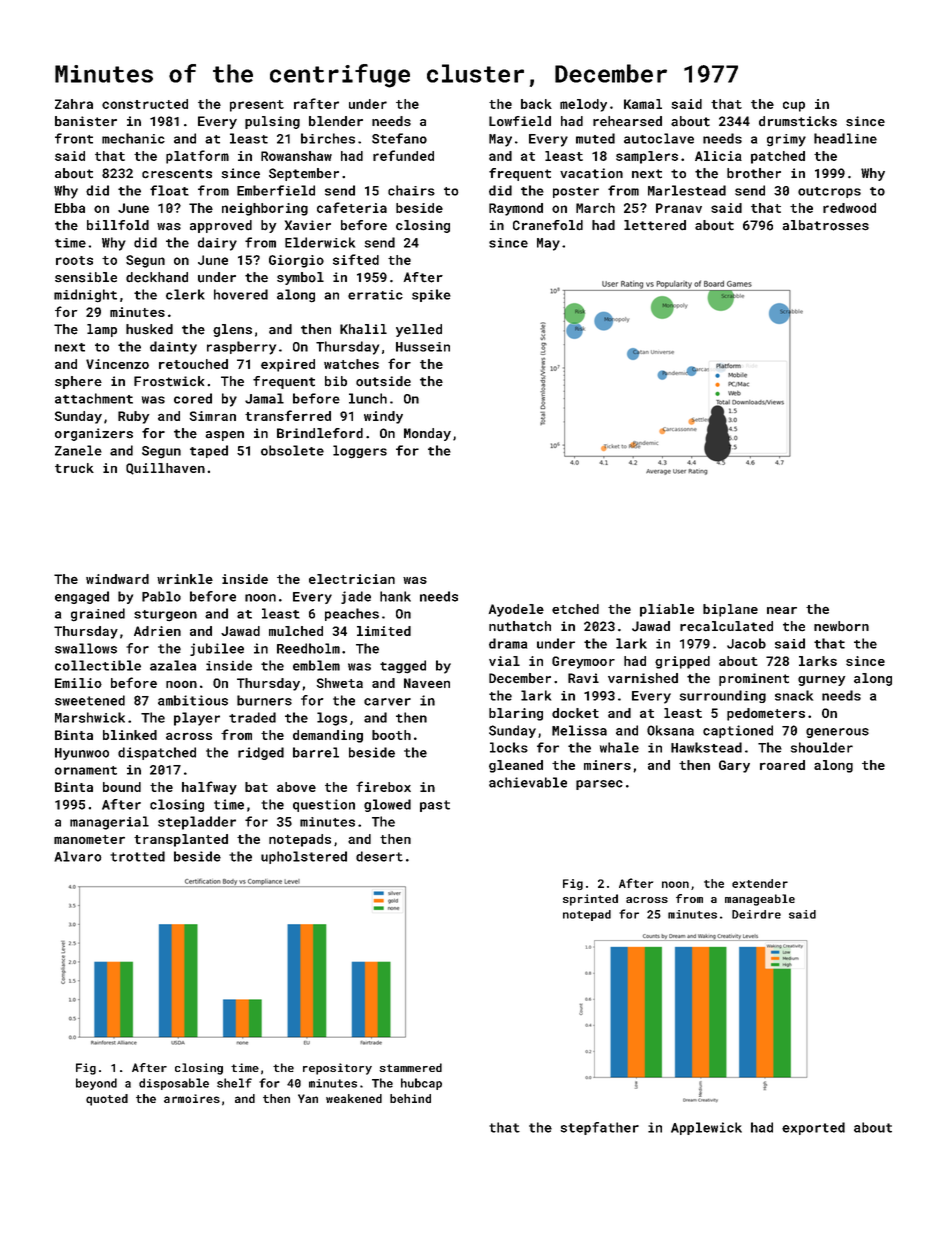 This screenshot has height=1233, width=952. I want to click on armoires, so click(192, 1098).
